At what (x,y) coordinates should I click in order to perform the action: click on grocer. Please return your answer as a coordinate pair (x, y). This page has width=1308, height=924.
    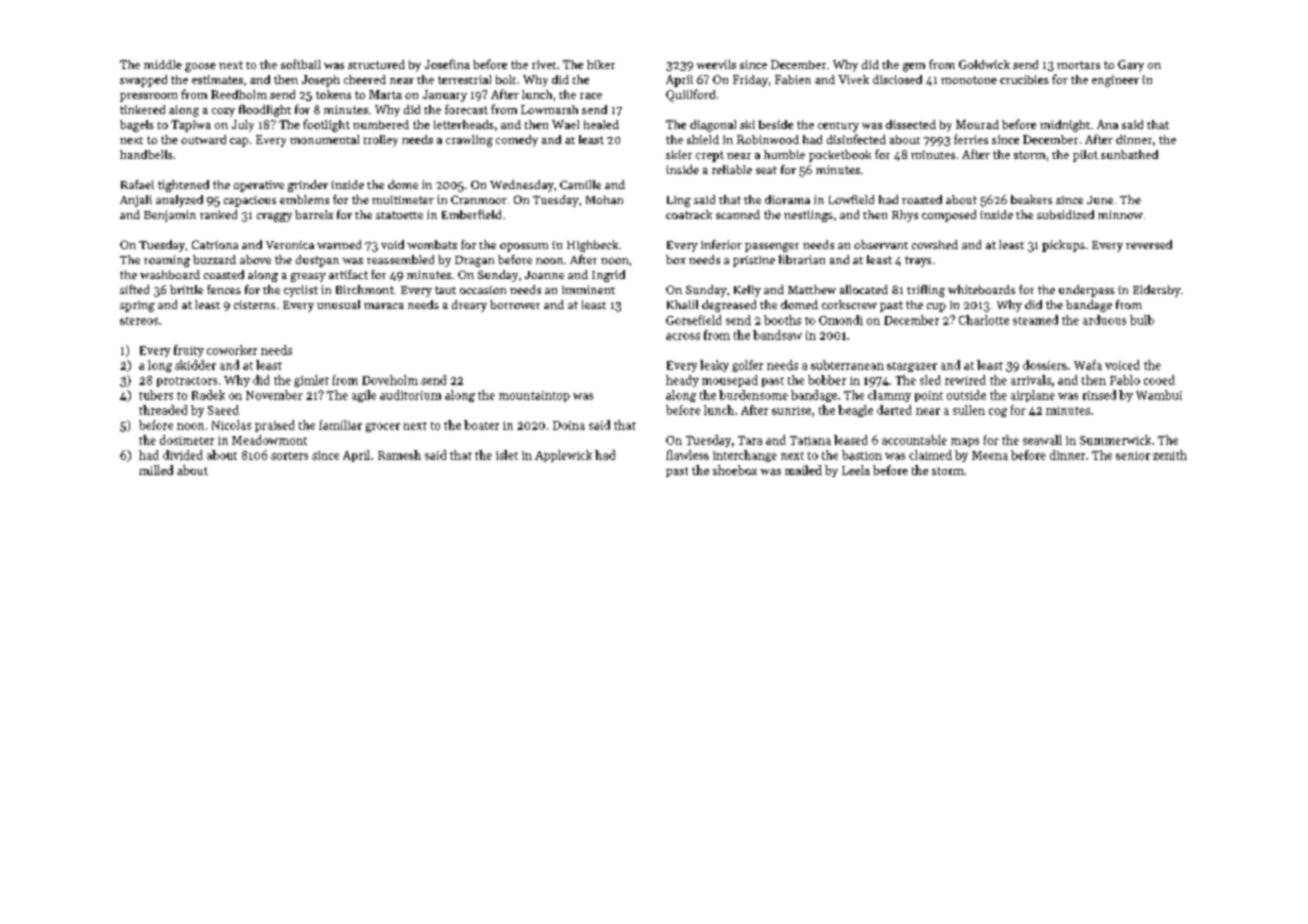
    Looking at the image, I should click on (383, 427).
